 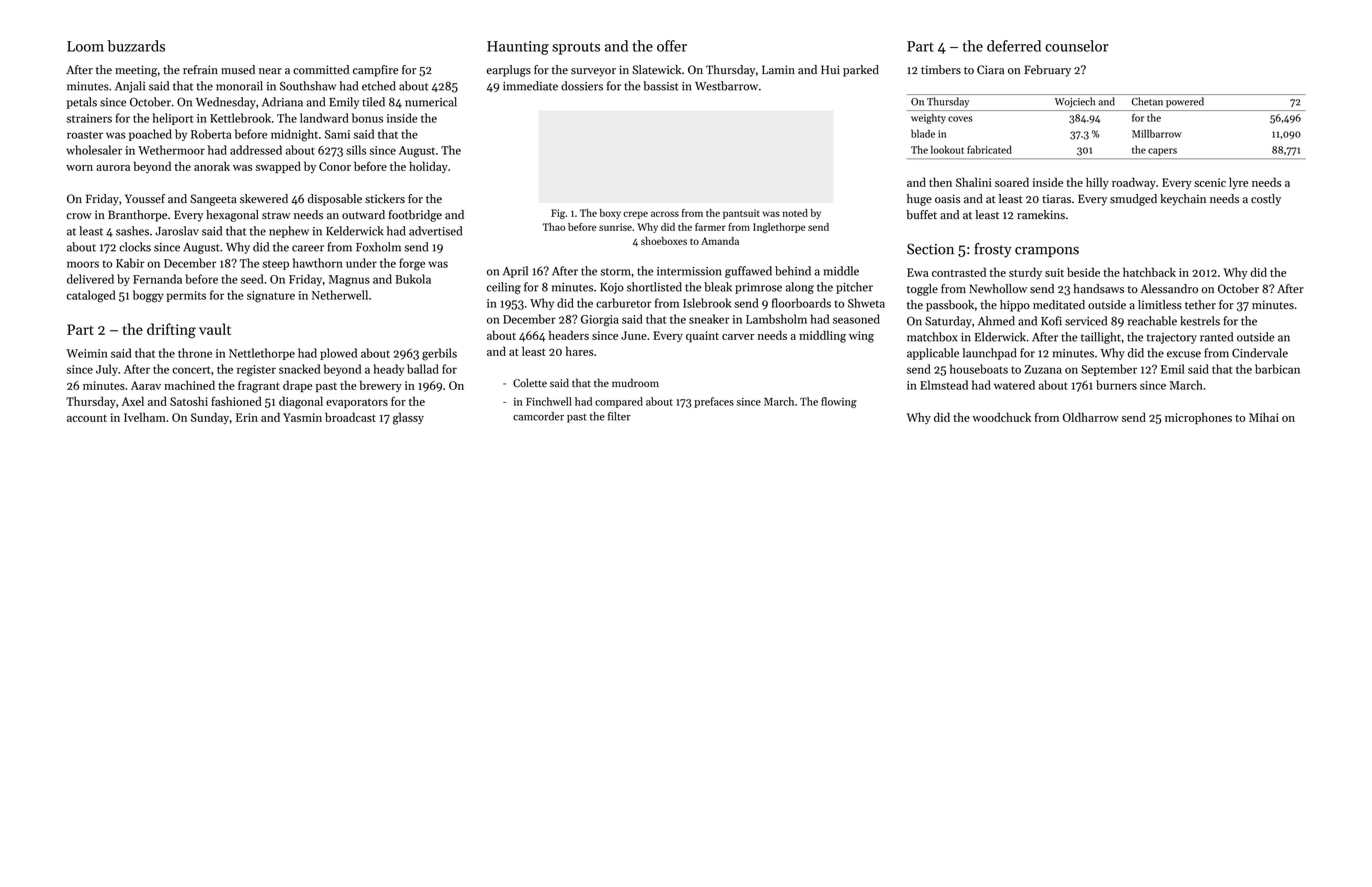 What do you see at coordinates (428, 167) in the screenshot?
I see `holiday` at bounding box center [428, 167].
